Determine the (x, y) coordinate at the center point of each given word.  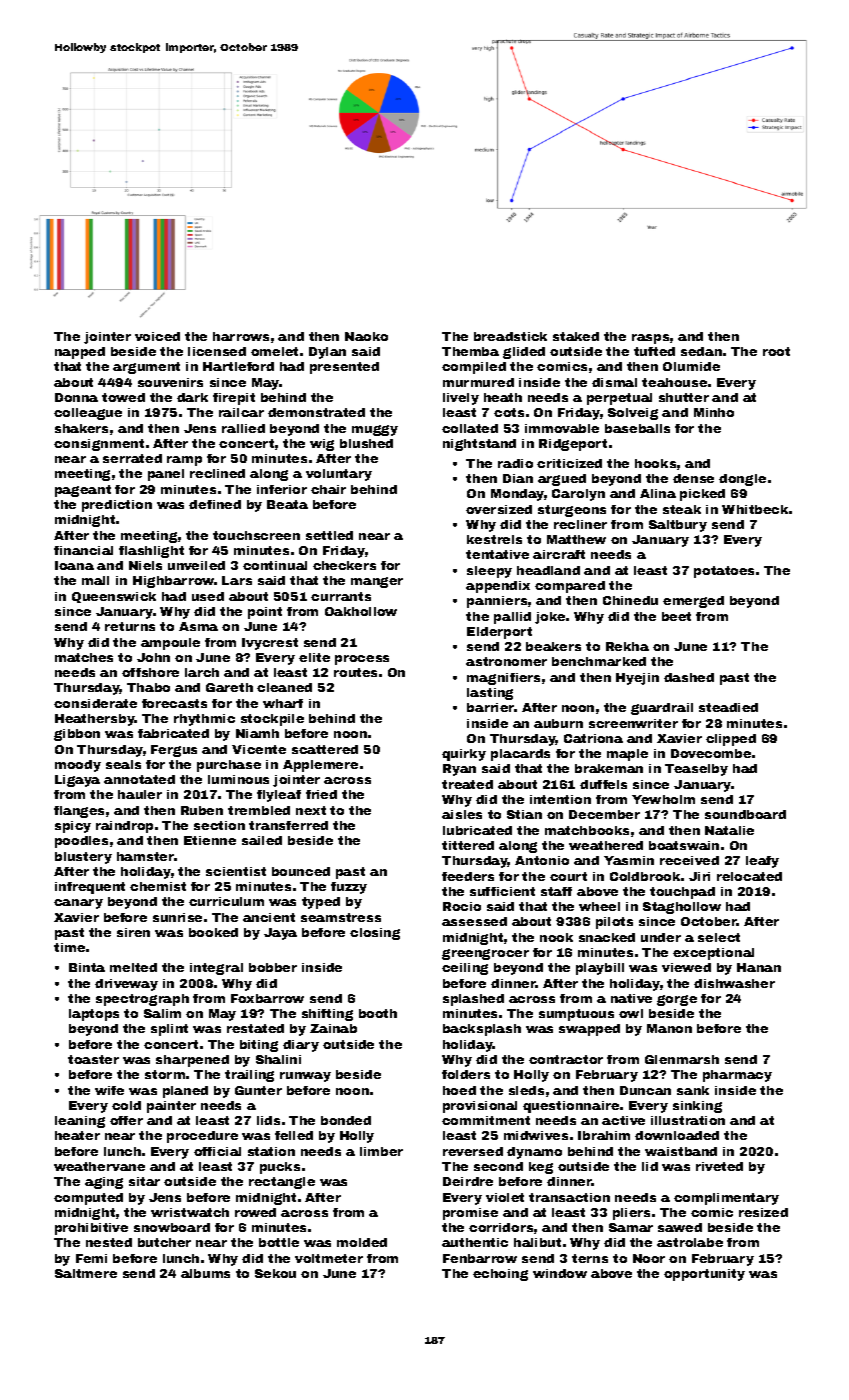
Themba (470, 351)
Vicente (259, 749)
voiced (157, 336)
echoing (500, 1275)
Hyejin (637, 679)
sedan (701, 351)
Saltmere (86, 1273)
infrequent (90, 888)
